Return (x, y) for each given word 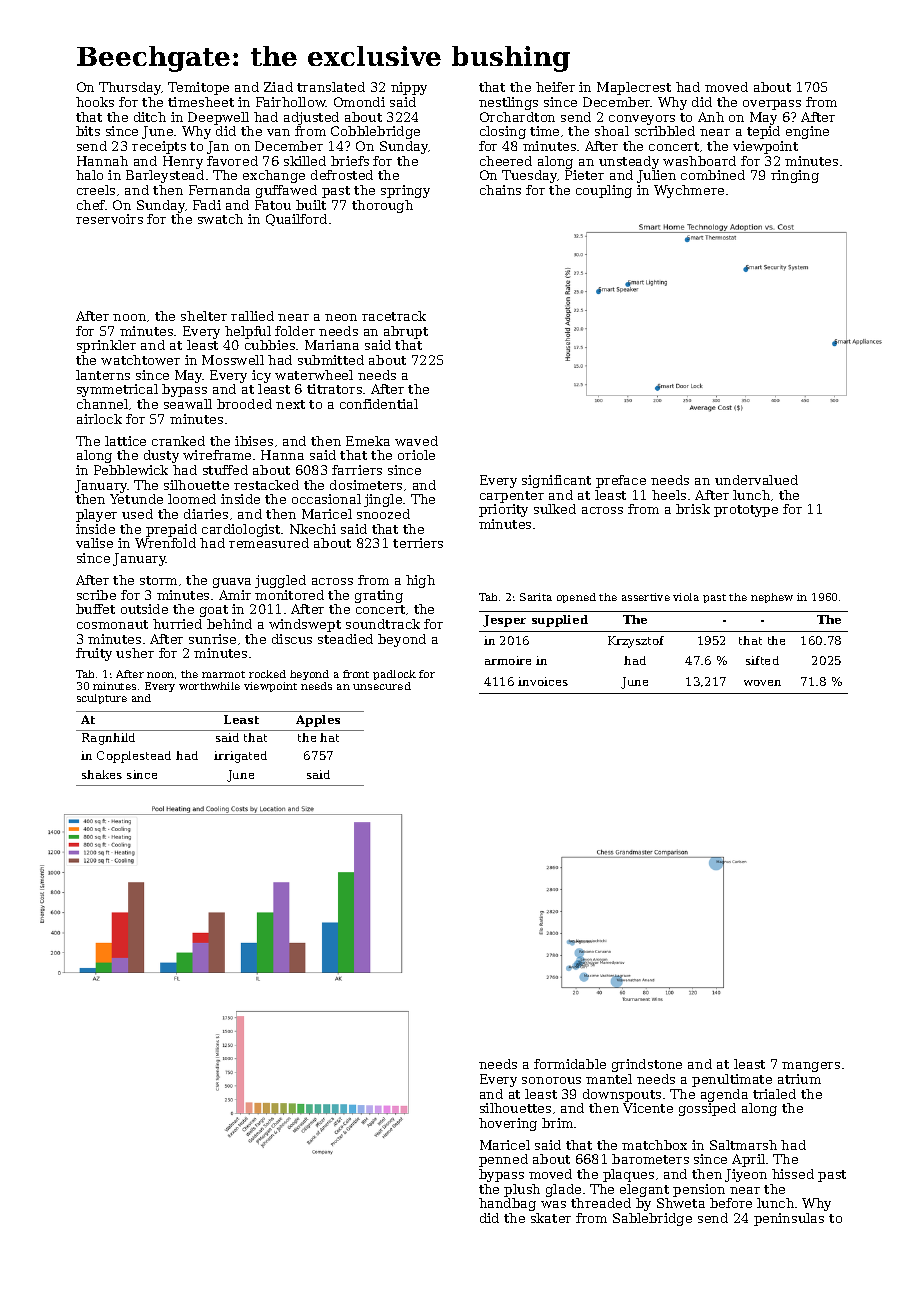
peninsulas (789, 1219)
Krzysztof (636, 642)
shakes (102, 774)
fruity (94, 654)
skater (551, 1218)
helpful (248, 332)
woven (762, 683)
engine (807, 132)
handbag (507, 1204)
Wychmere (689, 191)
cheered (506, 161)
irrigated (240, 757)
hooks (95, 102)
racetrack (394, 316)
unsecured (382, 686)
